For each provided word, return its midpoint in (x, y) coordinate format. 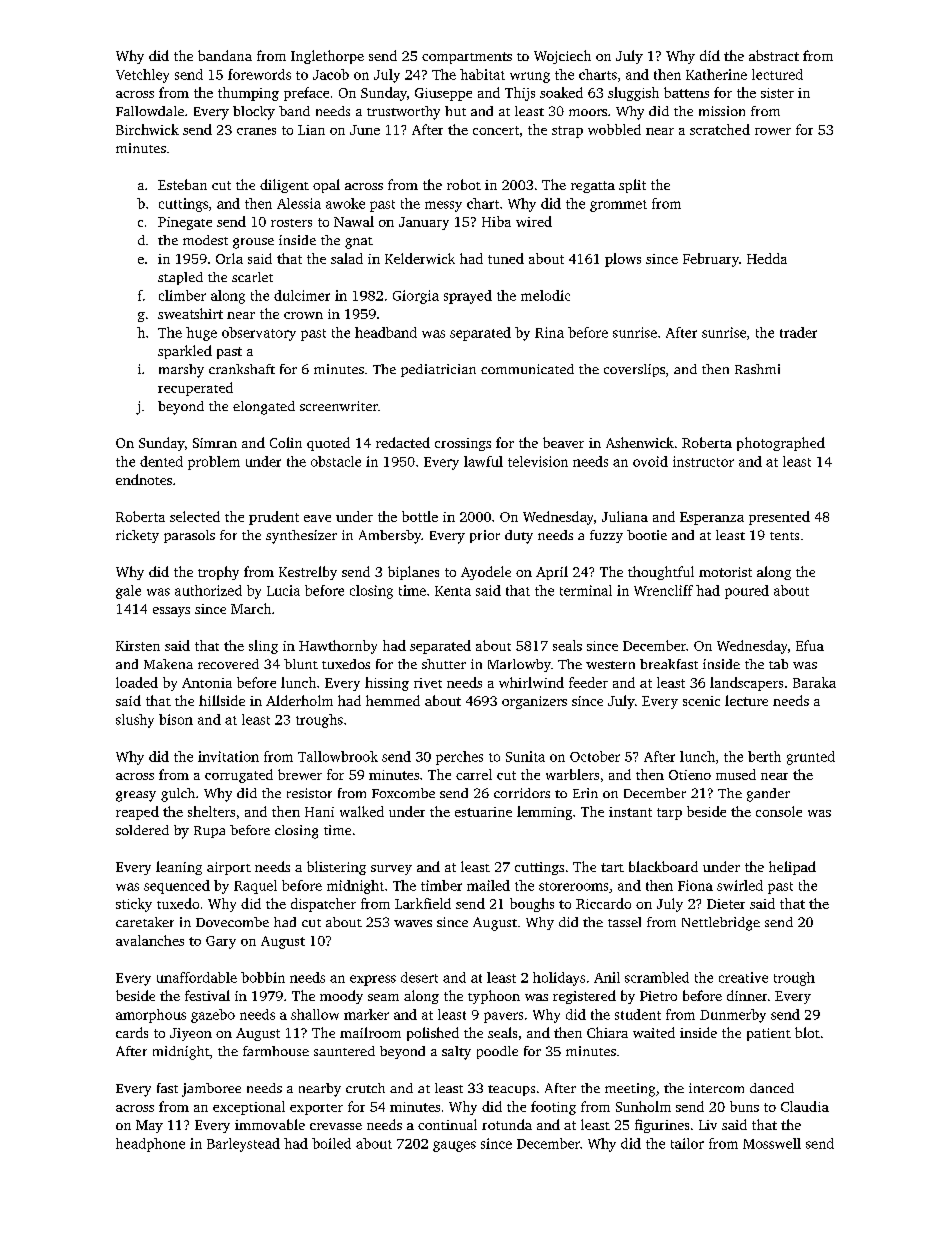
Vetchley (142, 76)
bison (176, 719)
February (711, 260)
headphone (150, 1145)
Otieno (690, 775)
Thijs (520, 94)
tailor (687, 1143)
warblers (572, 774)
